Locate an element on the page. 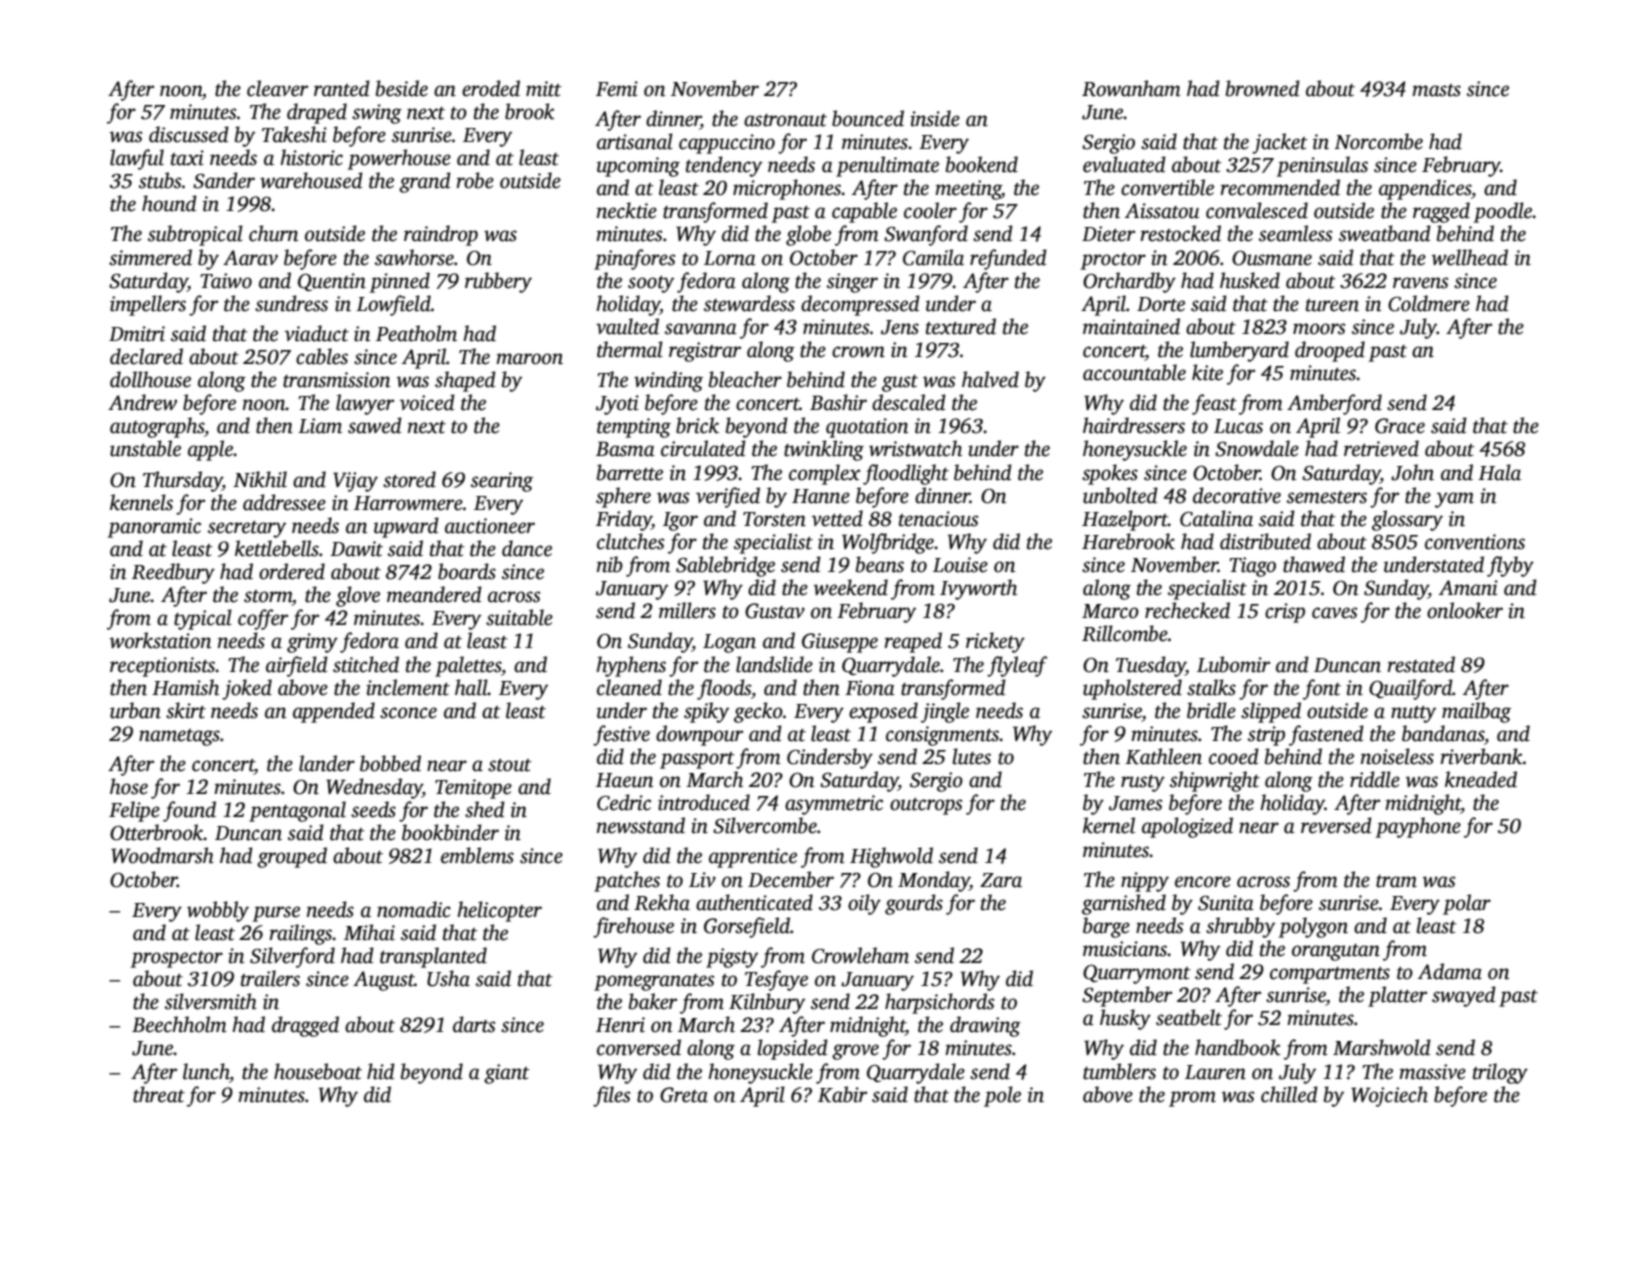 The height and width of the document is (1275, 1649). viaduct is located at coordinates (316, 333).
